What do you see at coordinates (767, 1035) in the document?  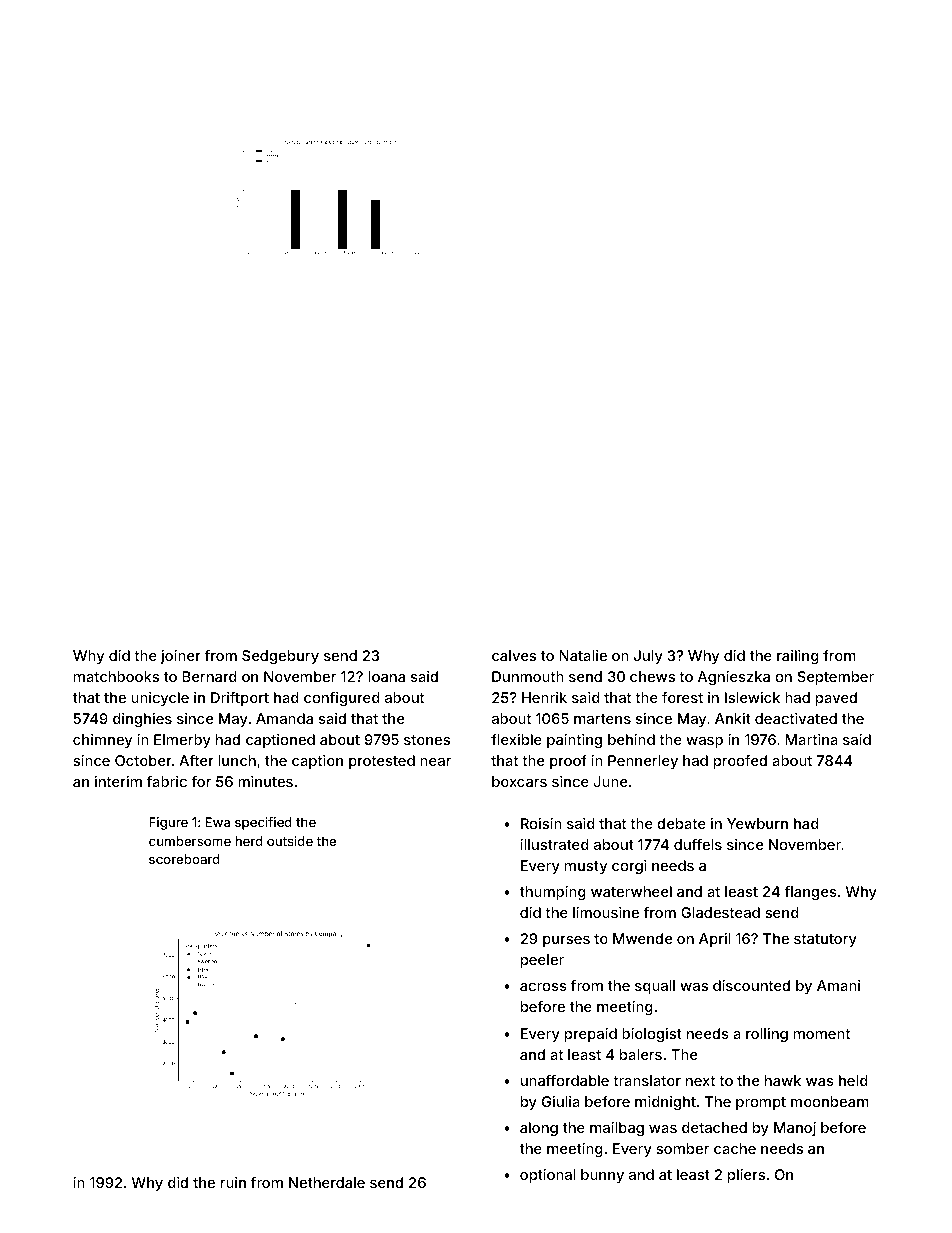 I see `rolling` at bounding box center [767, 1035].
